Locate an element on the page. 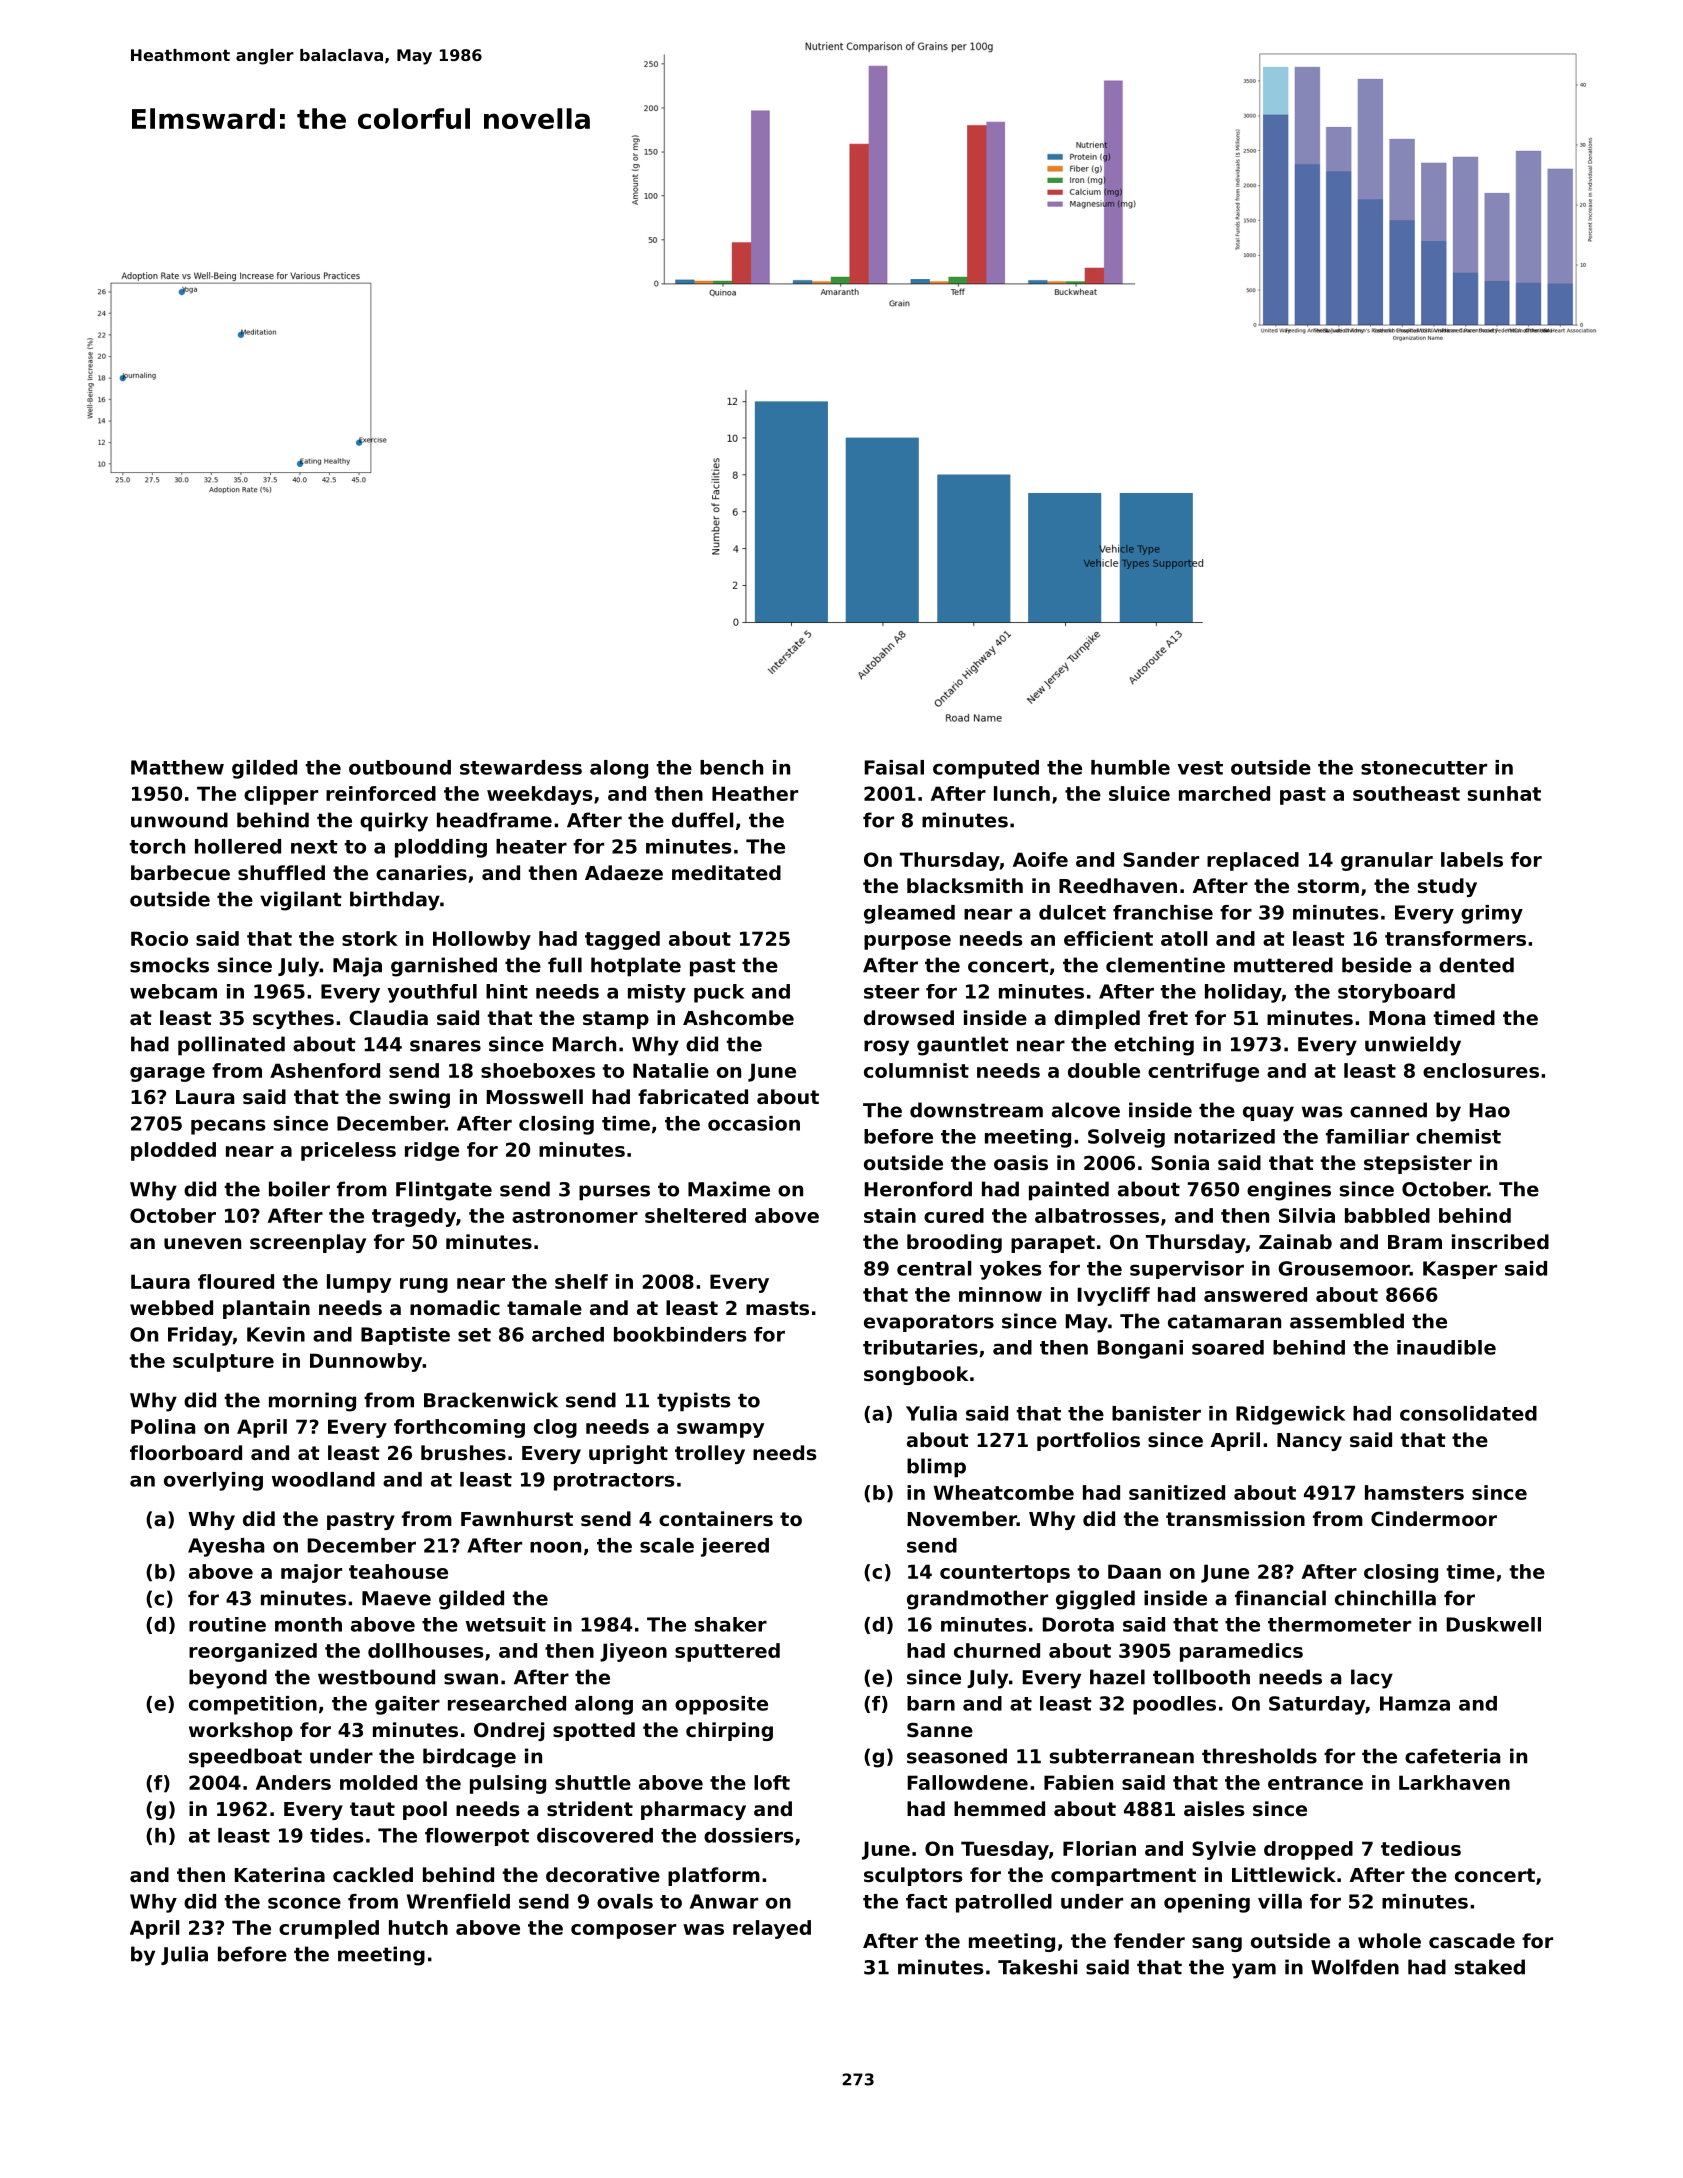  hotplate is located at coordinates (636, 967).
